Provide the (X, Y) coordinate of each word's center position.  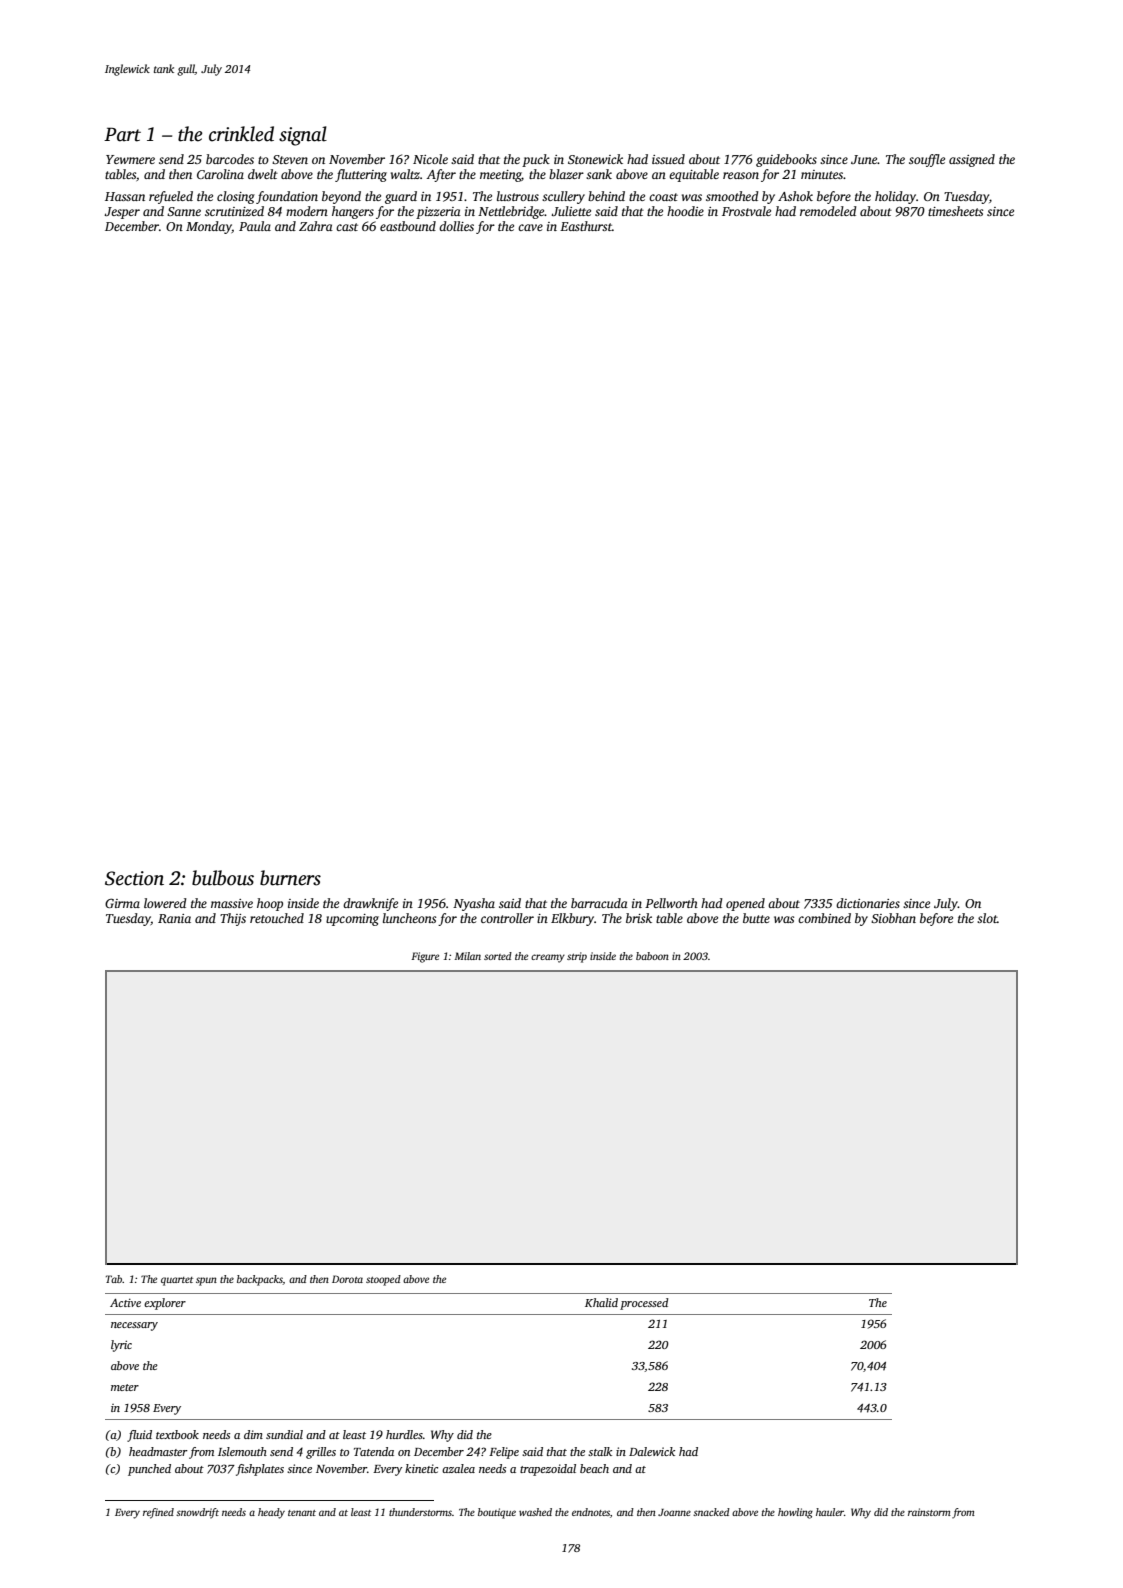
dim (253, 1434)
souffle (927, 160)
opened (745, 904)
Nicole (430, 159)
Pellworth (671, 903)
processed (644, 1304)
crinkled (241, 134)
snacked (711, 1512)
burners (290, 878)
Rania (174, 918)
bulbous (223, 878)
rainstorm (929, 1512)
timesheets (955, 211)
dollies (456, 226)
